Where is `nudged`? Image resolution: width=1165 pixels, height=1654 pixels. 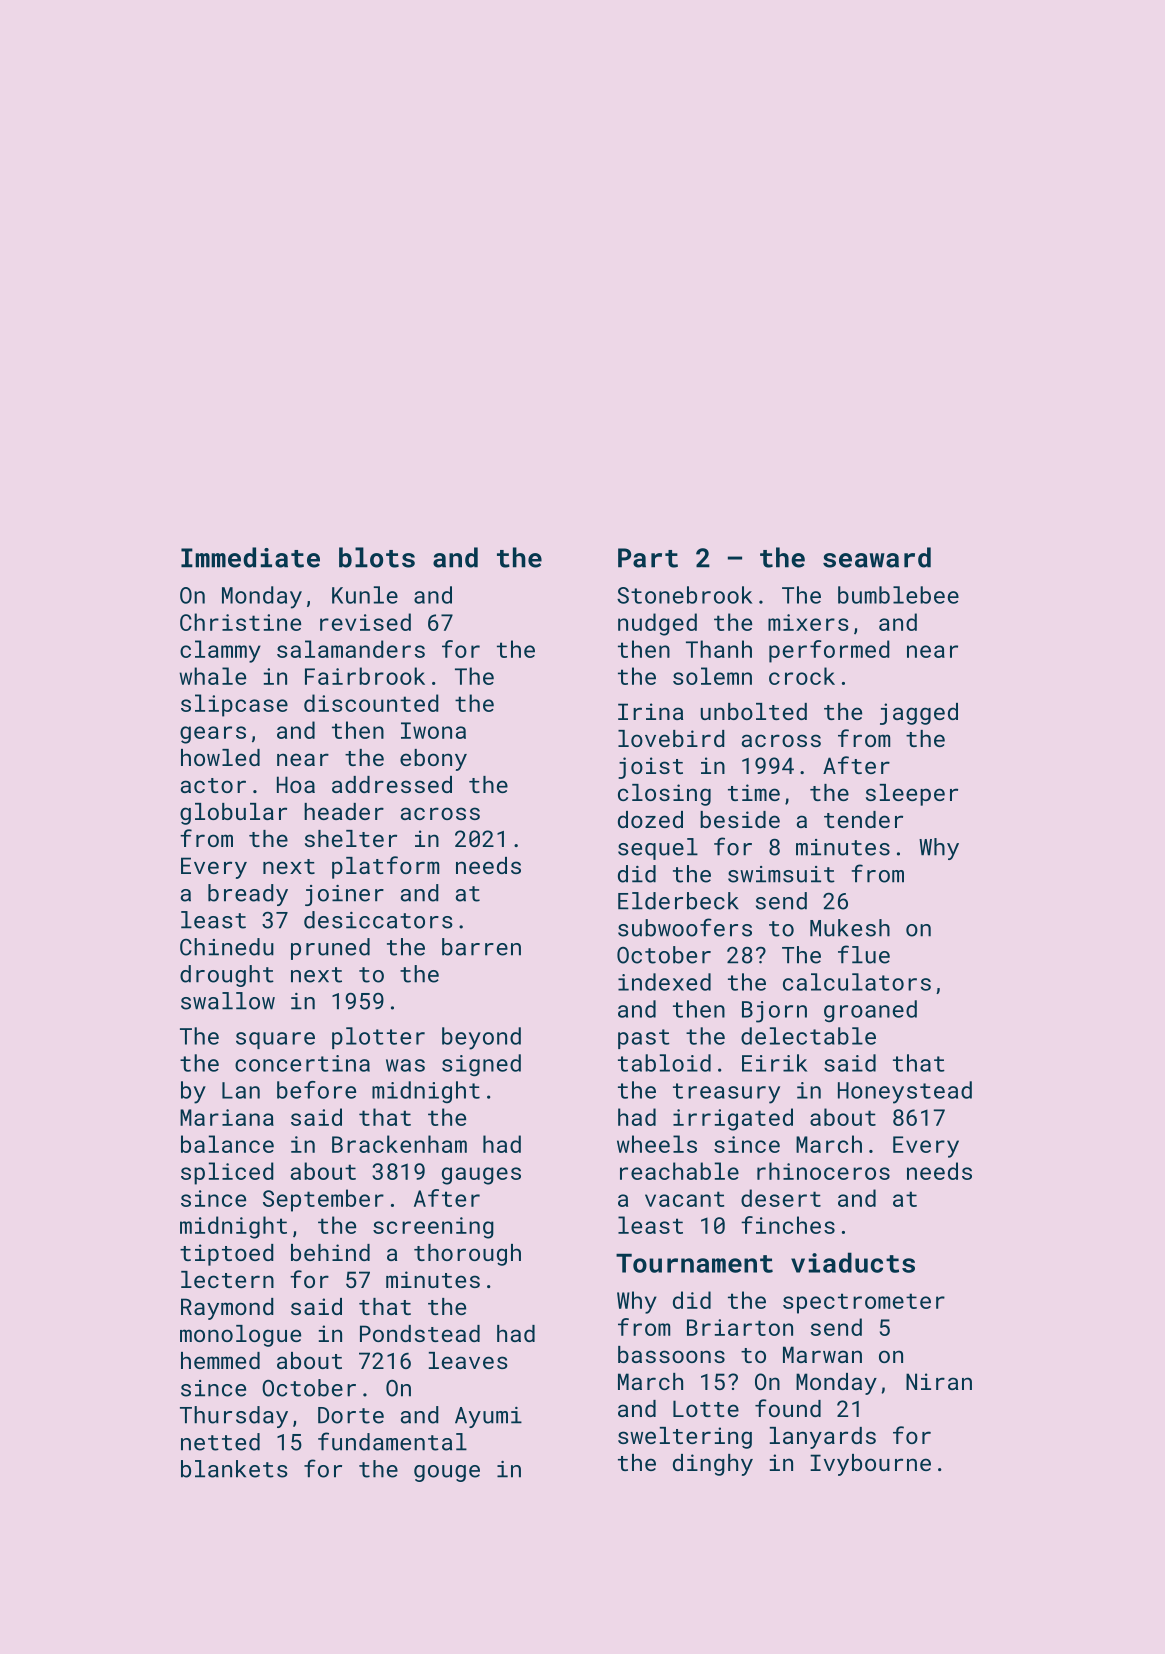
nudged is located at coordinates (657, 624).
